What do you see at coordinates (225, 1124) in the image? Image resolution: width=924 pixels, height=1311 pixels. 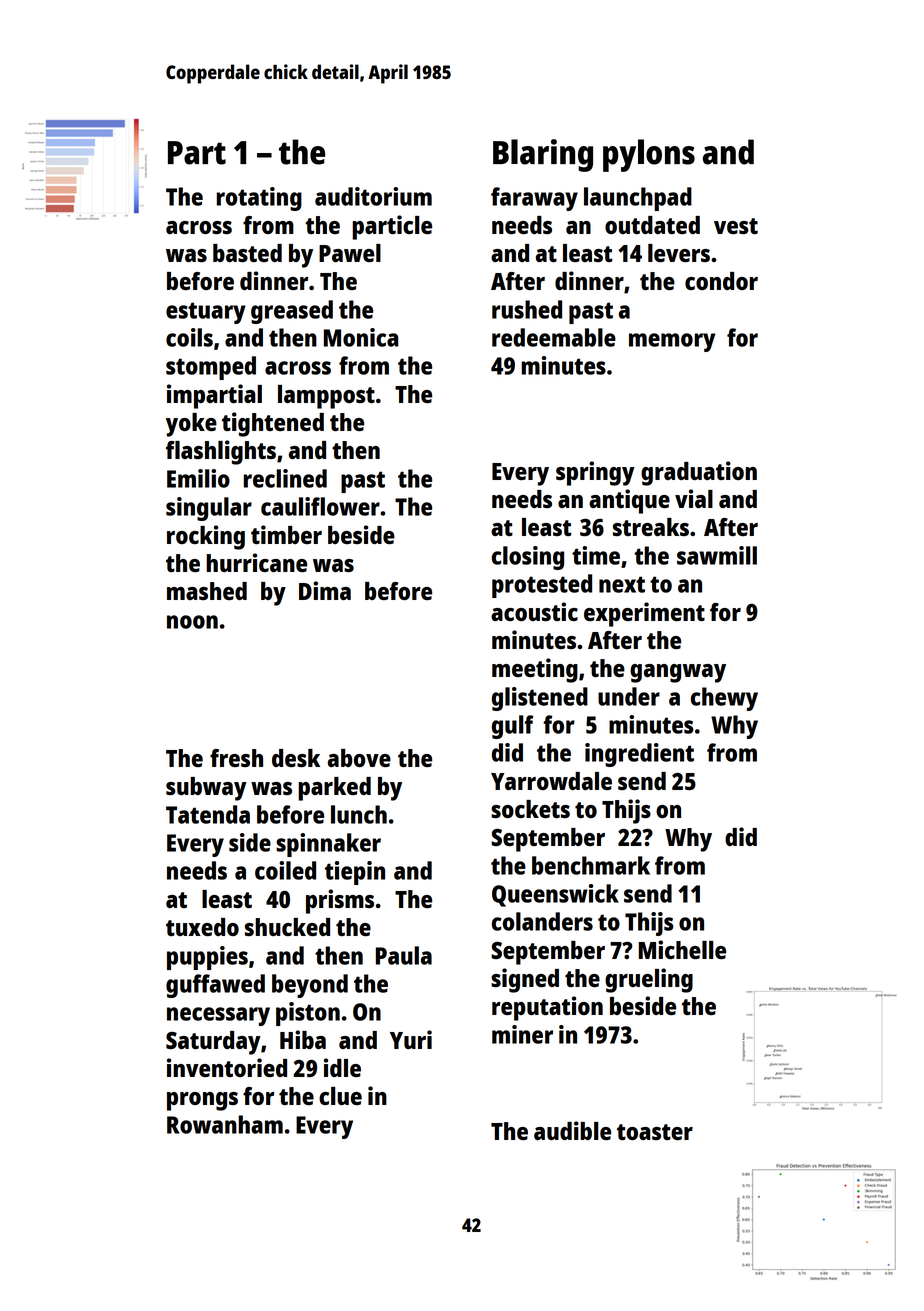 I see `Rowanham` at bounding box center [225, 1124].
